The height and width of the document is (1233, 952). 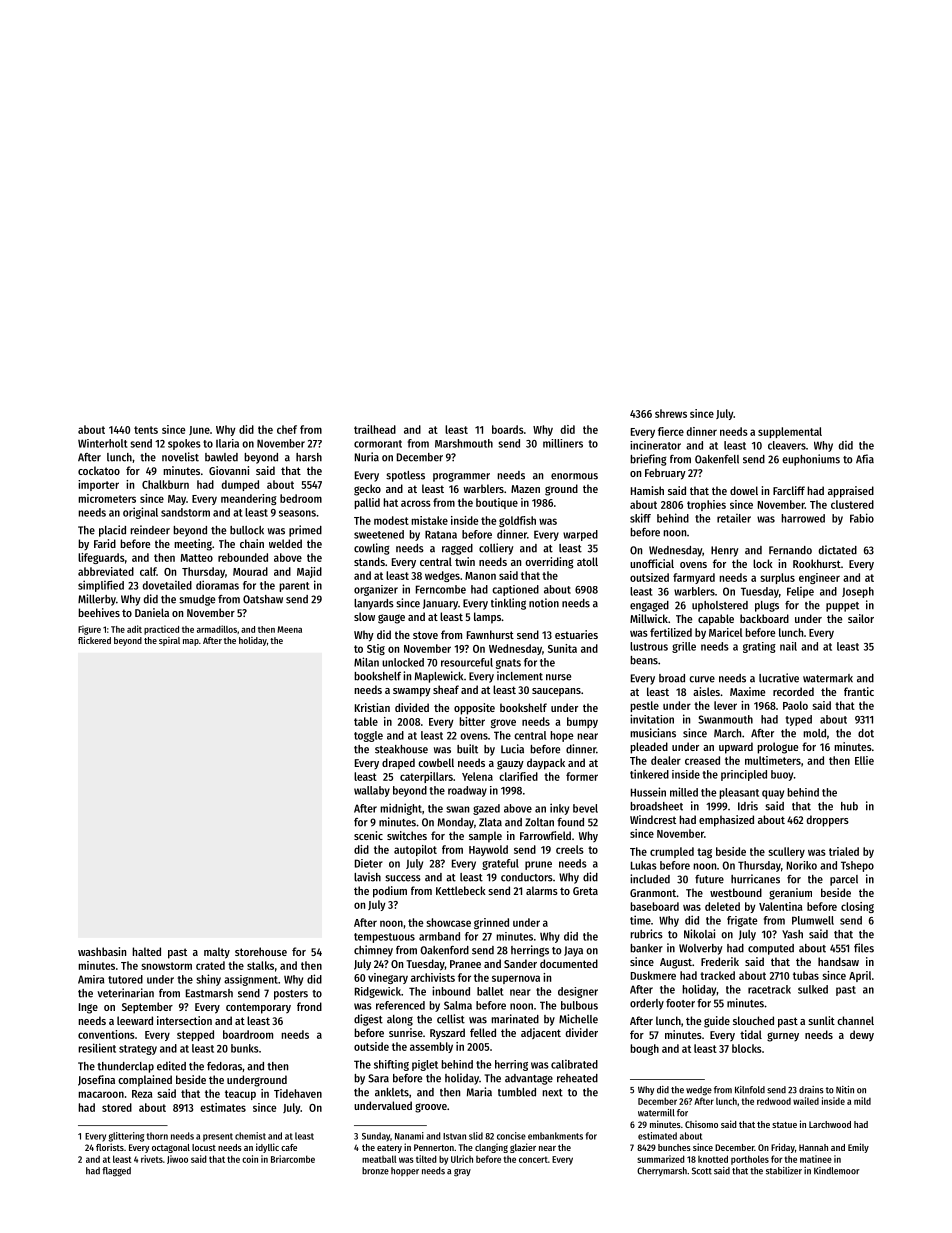 What do you see at coordinates (103, 443) in the document?
I see `Winterholt` at bounding box center [103, 443].
